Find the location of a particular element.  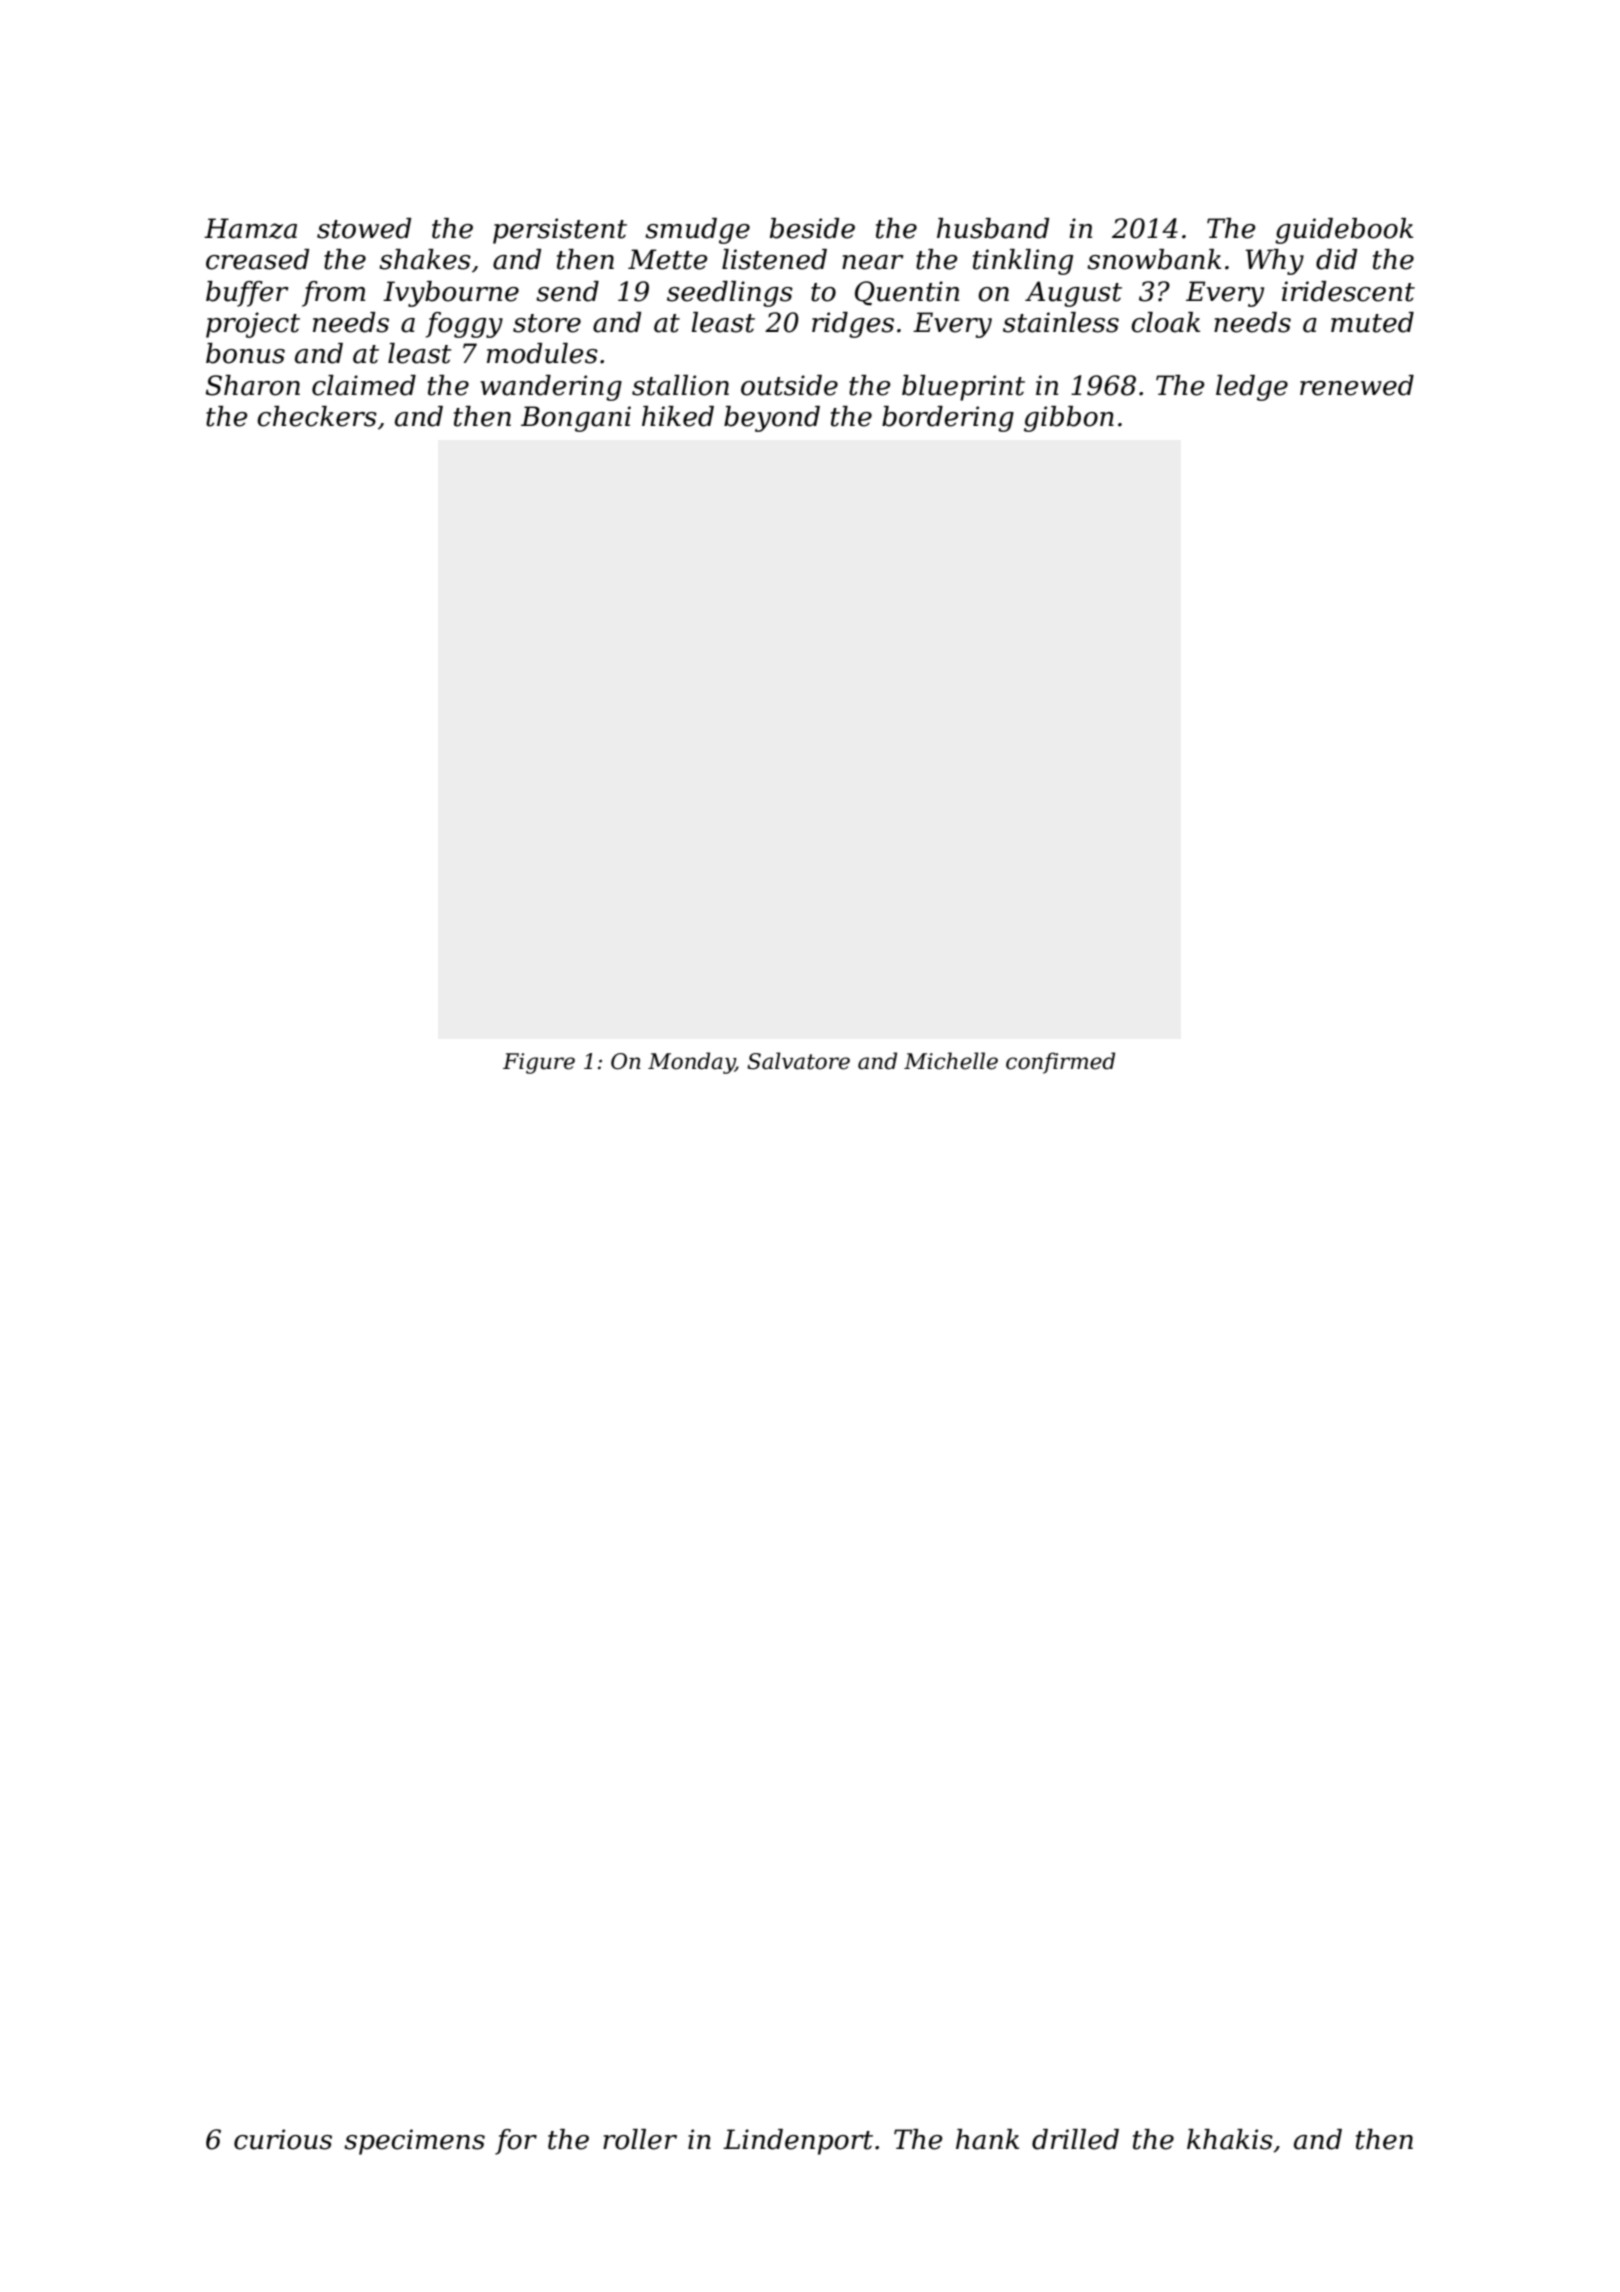

Figure is located at coordinates (539, 1063).
